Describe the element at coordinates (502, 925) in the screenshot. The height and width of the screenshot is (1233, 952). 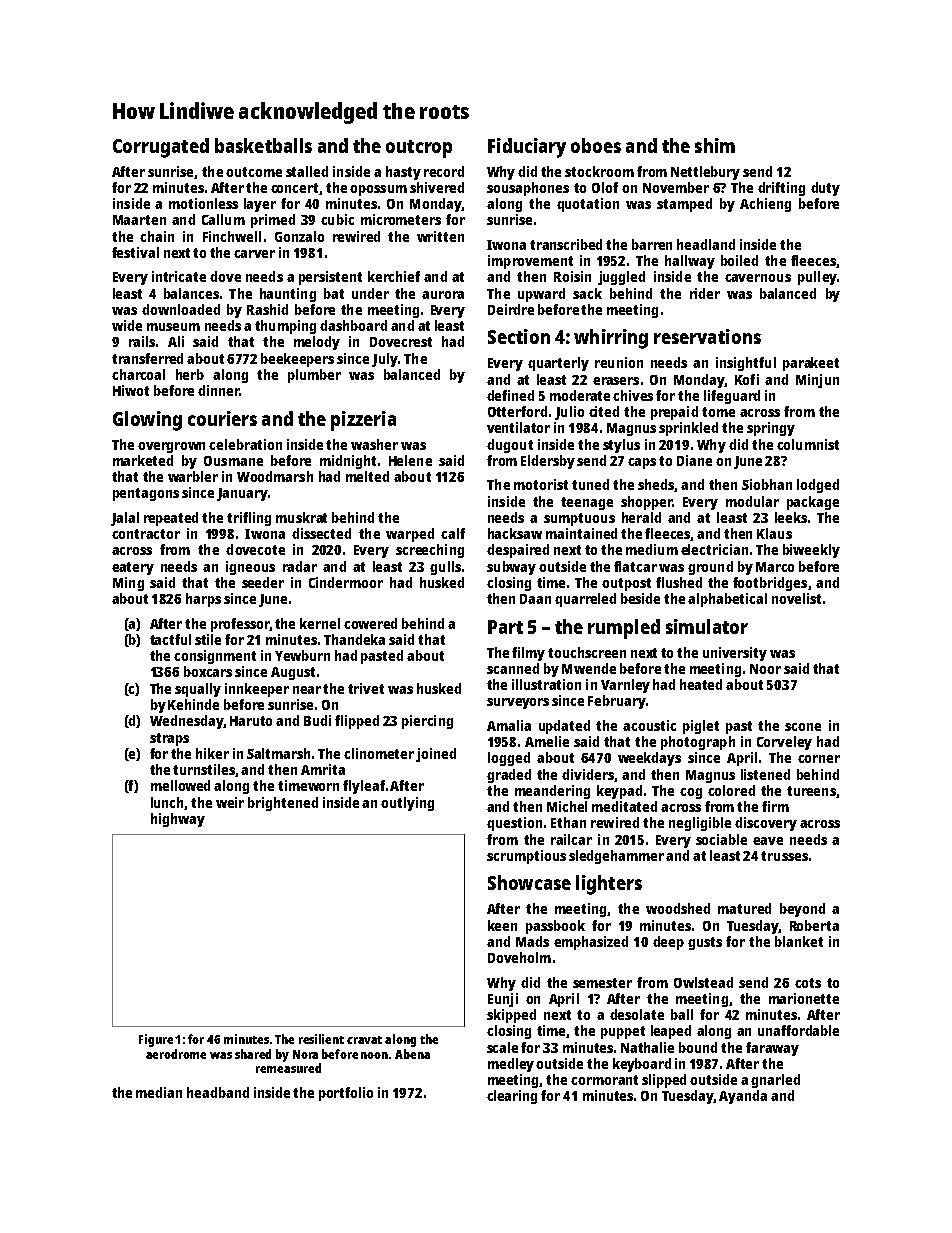
I see `keen` at that location.
